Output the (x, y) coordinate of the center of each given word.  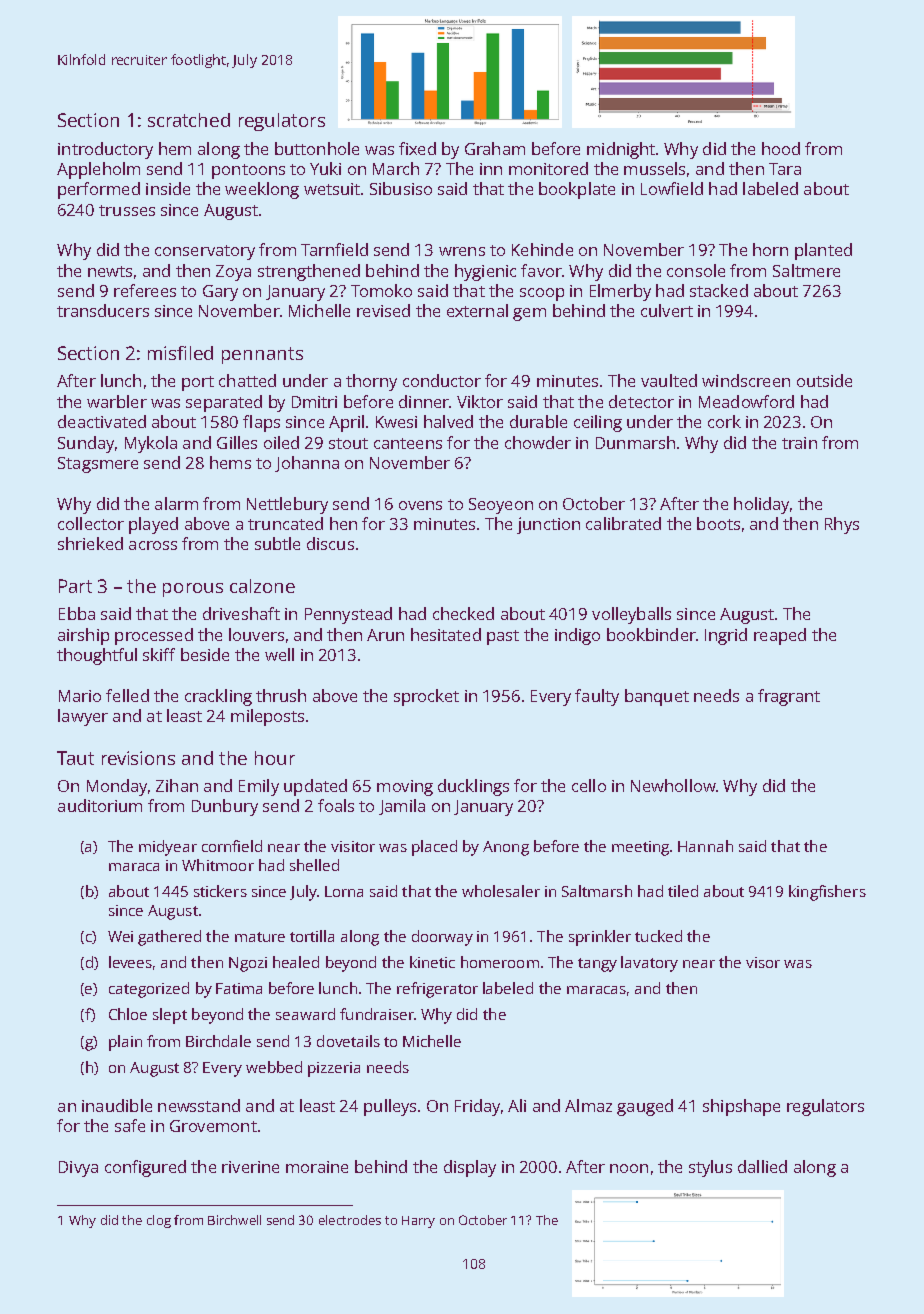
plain (125, 1043)
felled (127, 695)
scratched (189, 120)
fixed (417, 148)
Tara (785, 169)
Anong (506, 848)
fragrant (789, 697)
